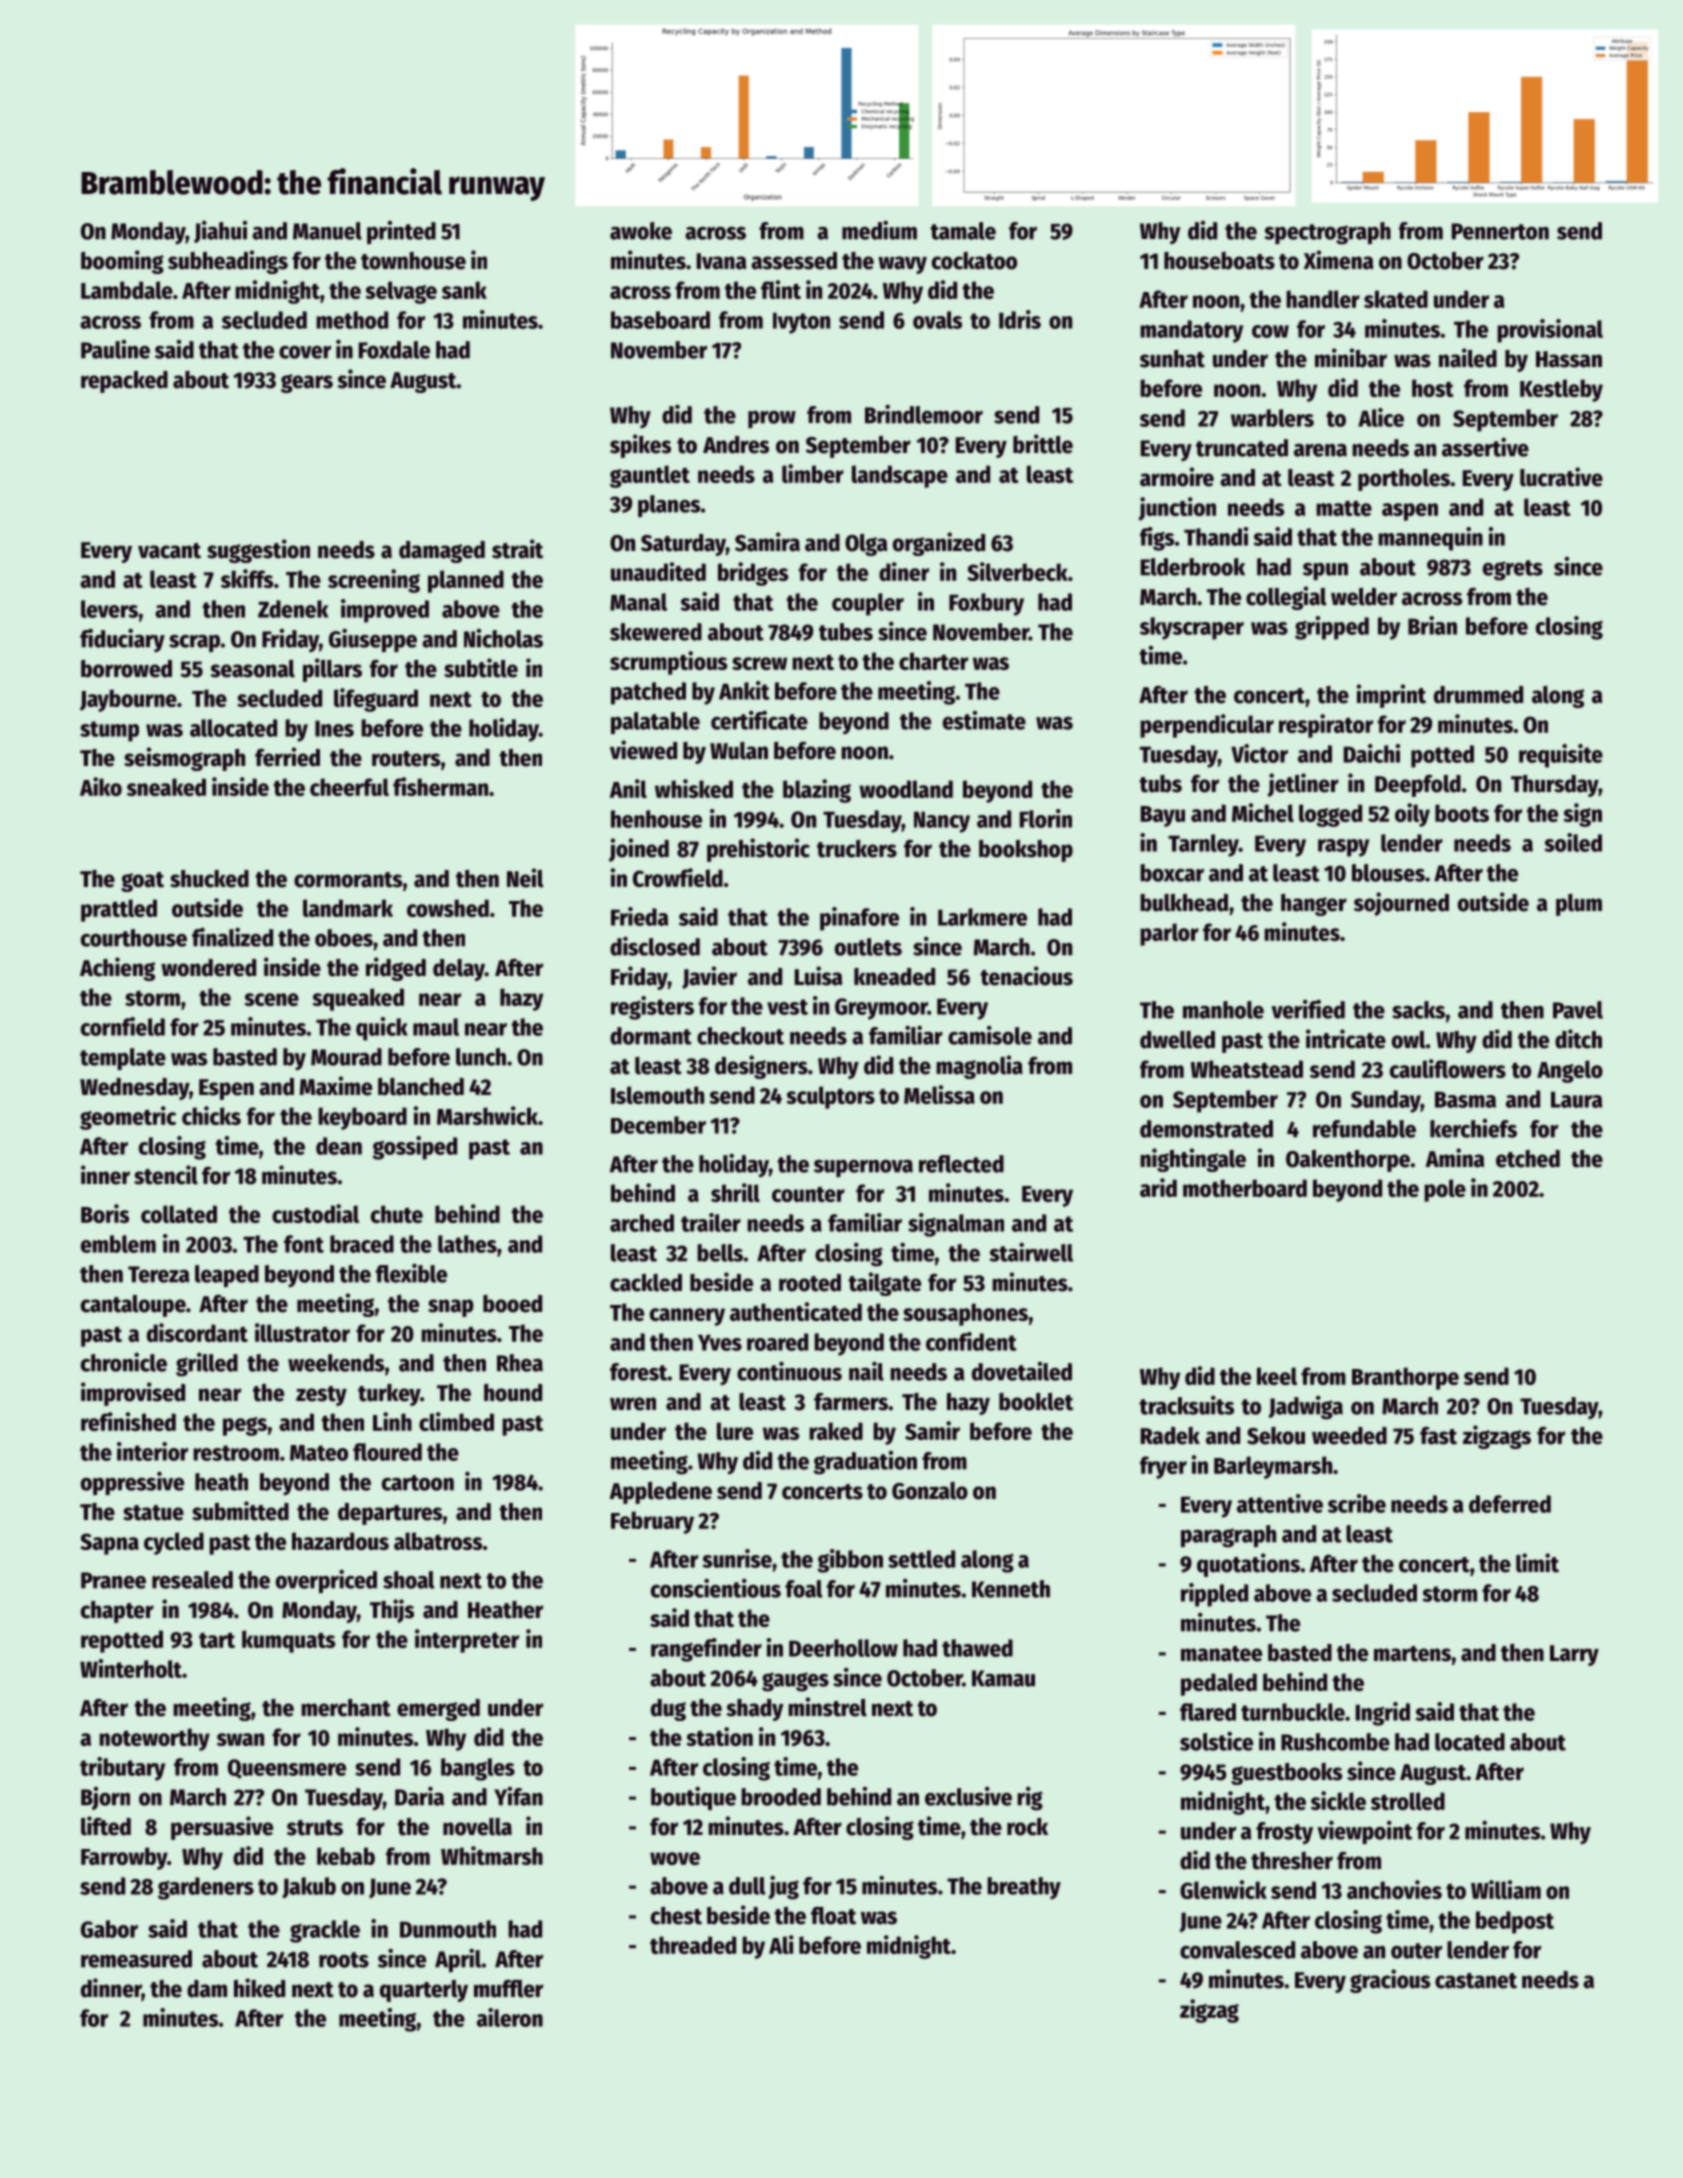  Describe the element at coordinates (827, 1707) in the screenshot. I see `minstrel` at that location.
